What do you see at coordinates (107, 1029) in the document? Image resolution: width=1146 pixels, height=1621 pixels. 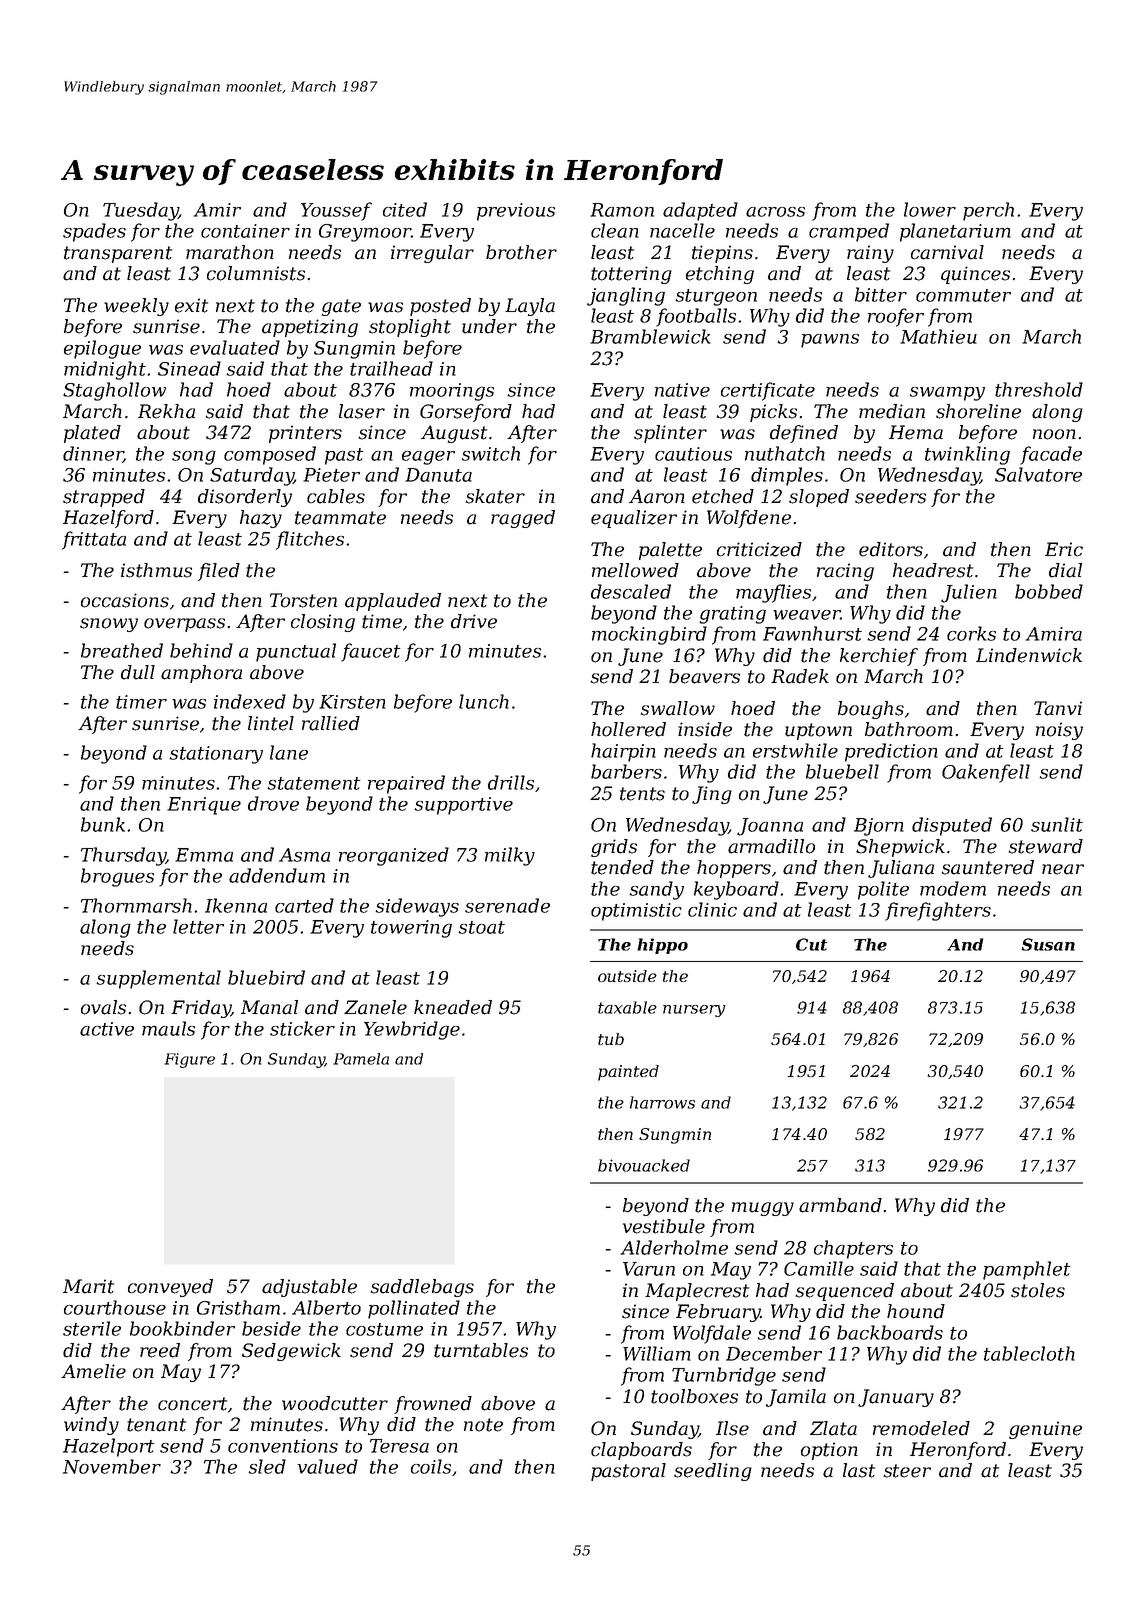 I see `active` at bounding box center [107, 1029].
